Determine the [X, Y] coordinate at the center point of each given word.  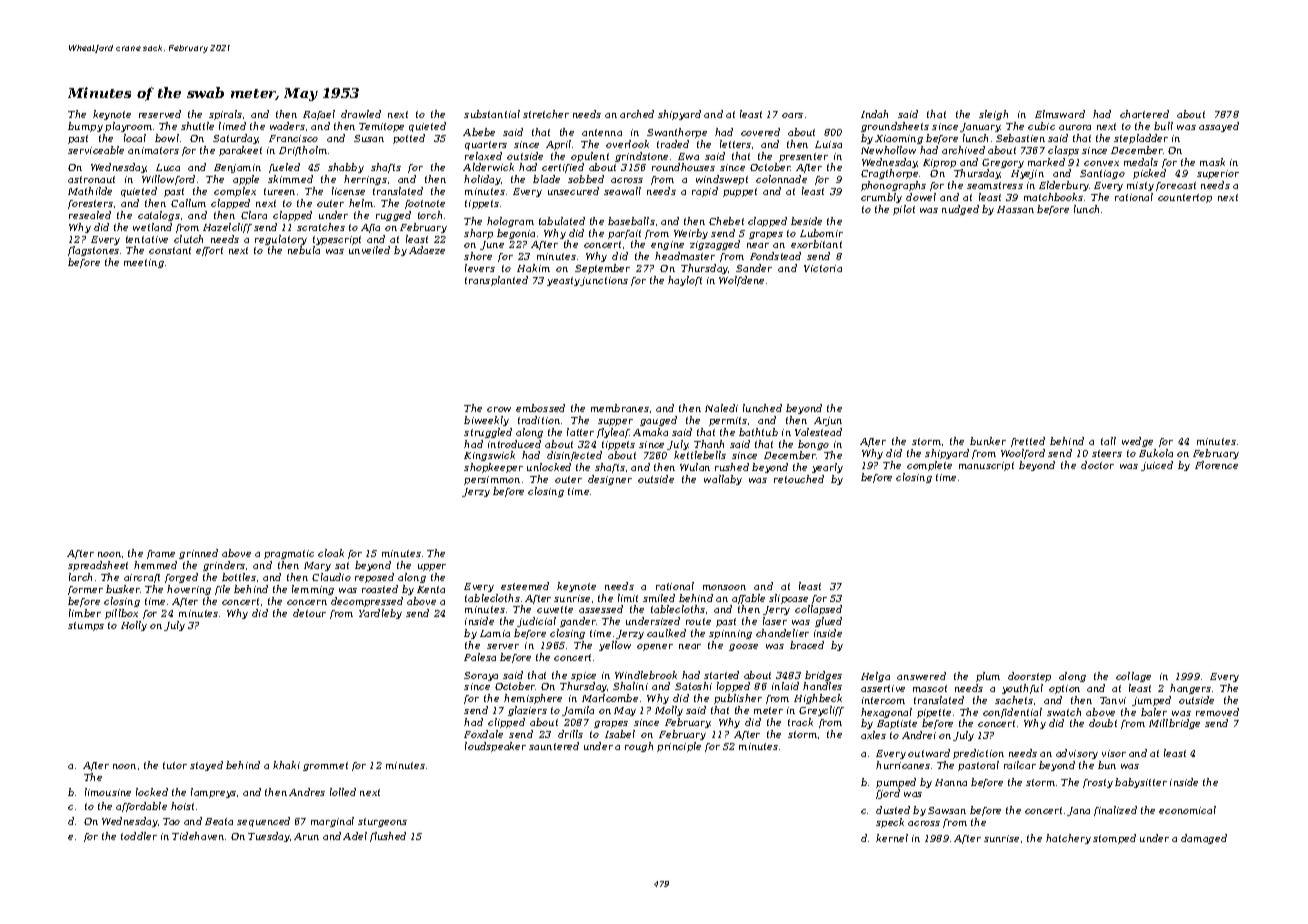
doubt [1103, 723]
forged [181, 578]
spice [583, 676]
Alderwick [488, 167]
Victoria [823, 268]
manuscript [986, 466]
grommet [325, 766]
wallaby [723, 480]
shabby [346, 168]
